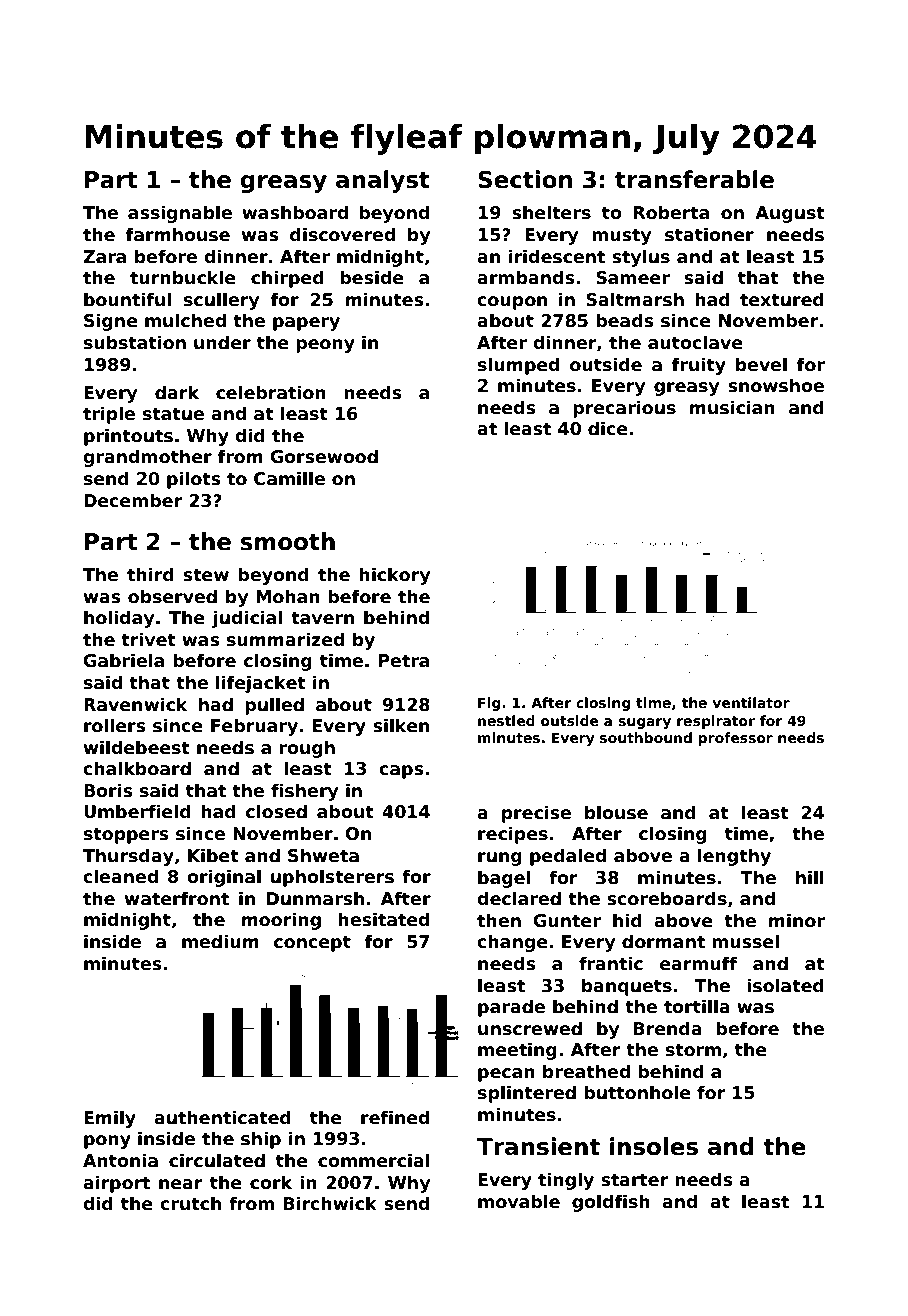 This document has height=1316, width=908. What do you see at coordinates (694, 179) in the document?
I see `transferable` at bounding box center [694, 179].
